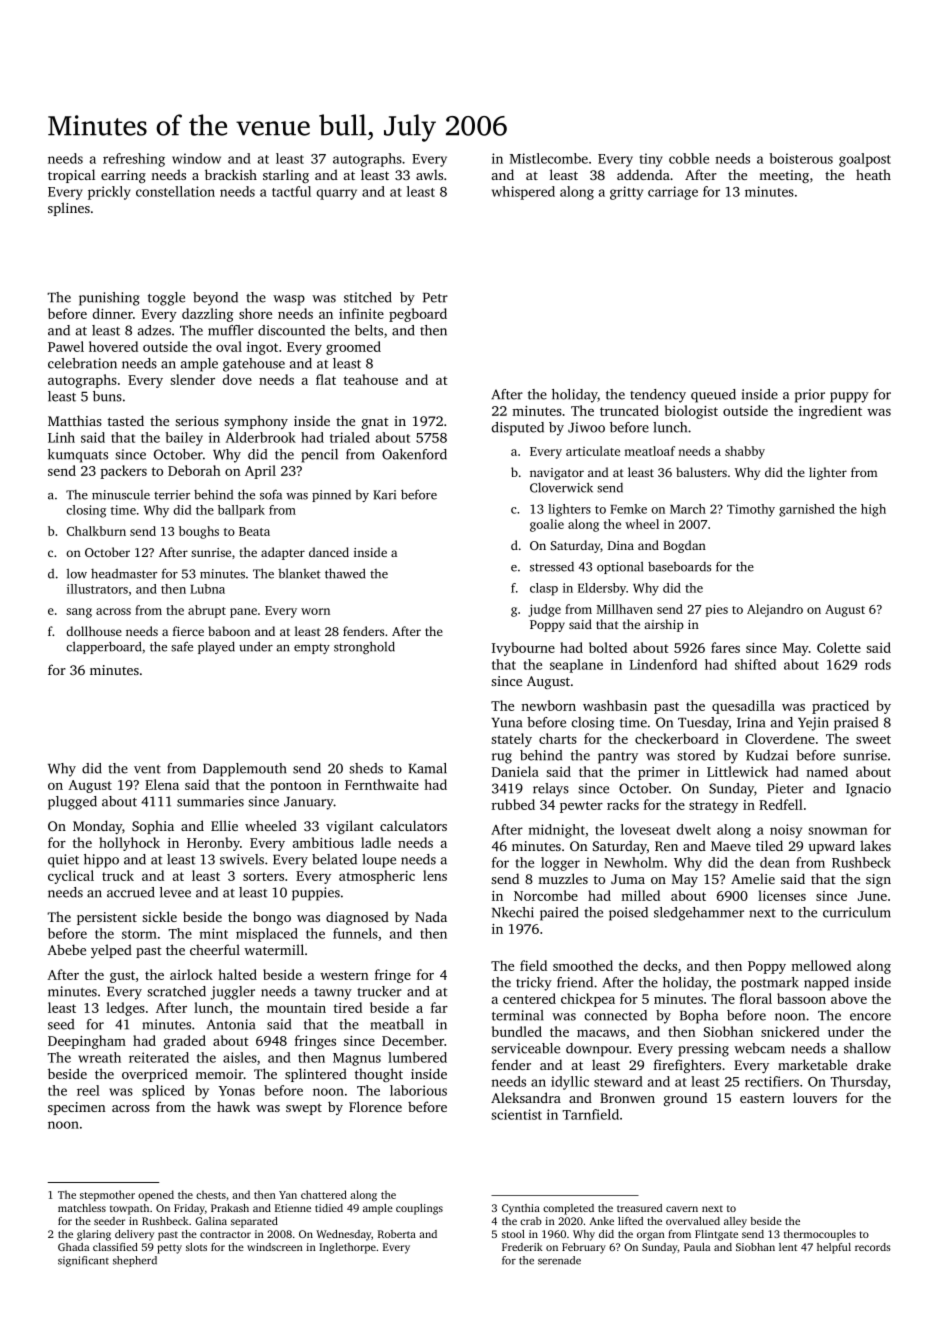 The height and width of the document is (1334, 939). Describe the element at coordinates (849, 397) in the document. I see `puppy` at that location.
